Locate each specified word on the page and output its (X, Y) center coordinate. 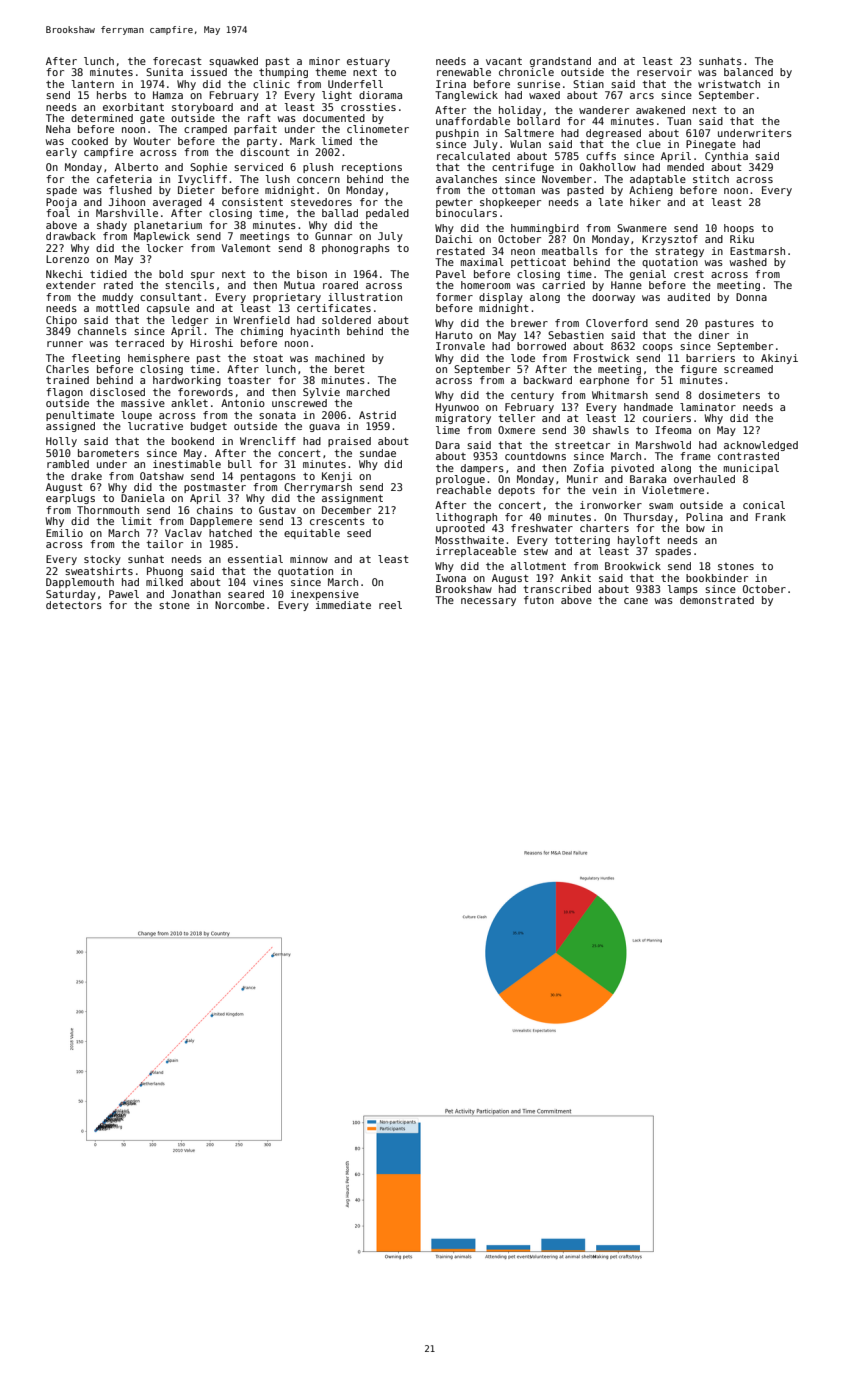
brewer (529, 323)
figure (698, 370)
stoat (268, 358)
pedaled (387, 214)
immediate (343, 605)
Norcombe (240, 605)
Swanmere (642, 228)
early (61, 153)
